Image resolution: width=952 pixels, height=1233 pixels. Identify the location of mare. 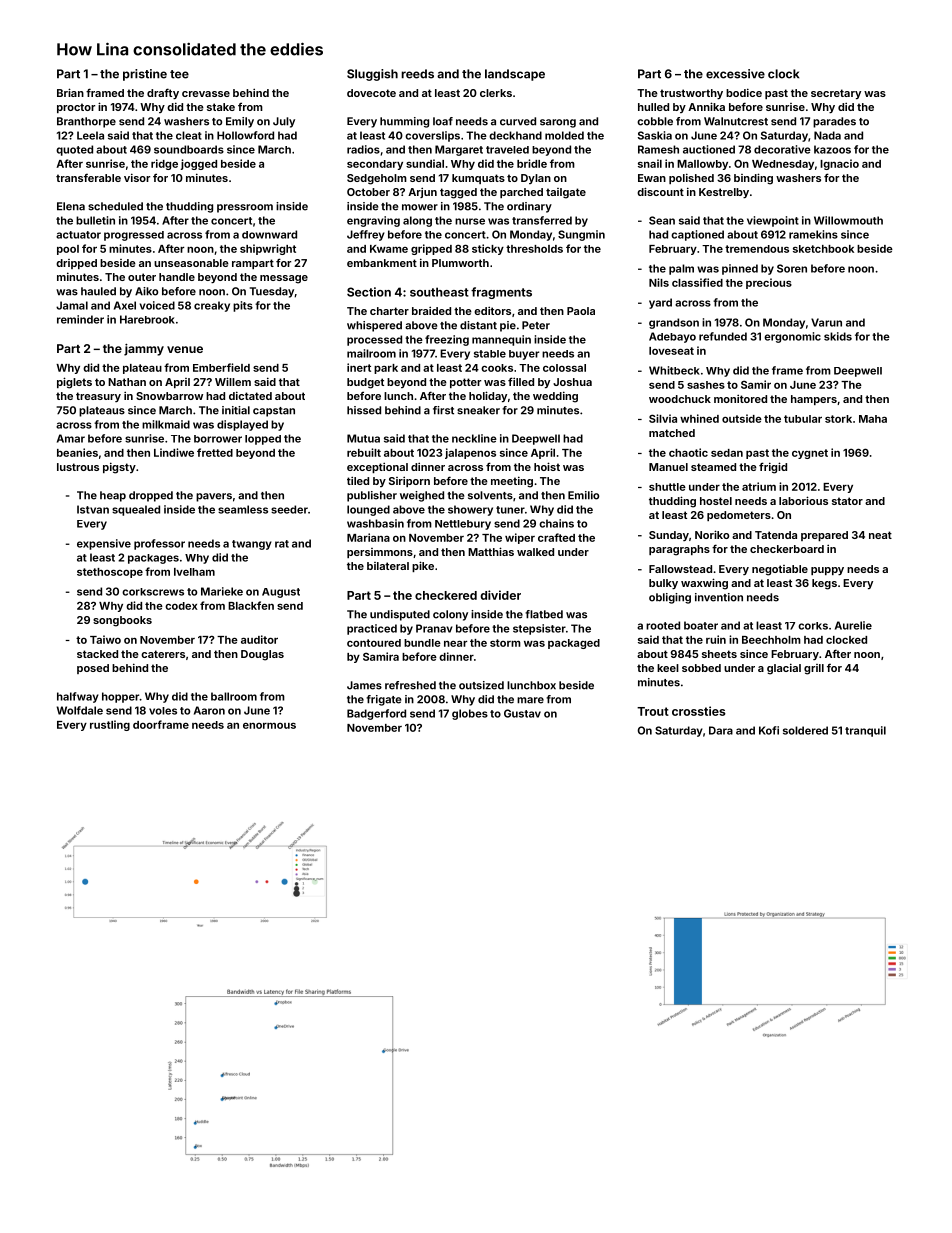
(530, 700).
